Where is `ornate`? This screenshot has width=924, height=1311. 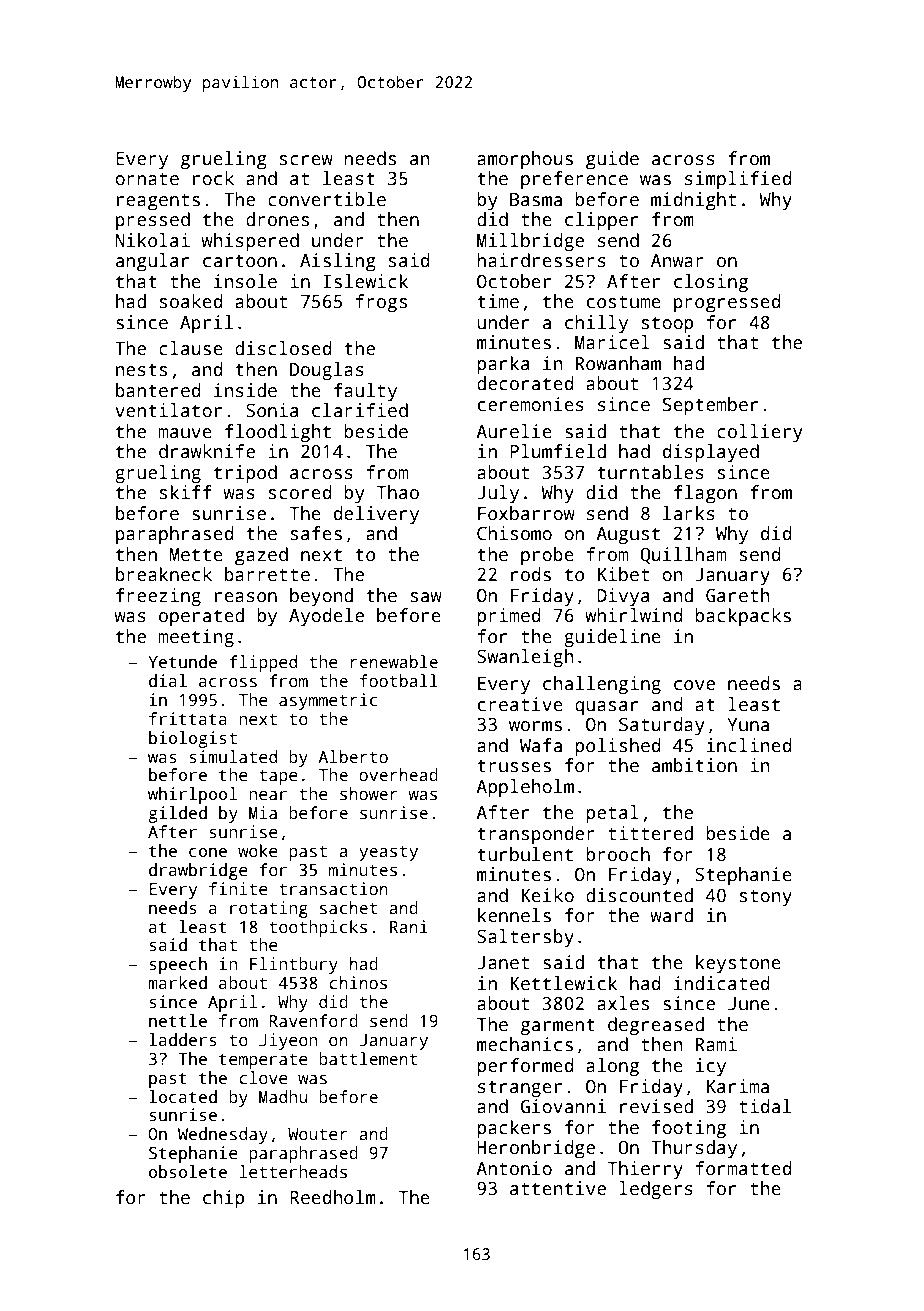
ornate is located at coordinates (147, 179).
